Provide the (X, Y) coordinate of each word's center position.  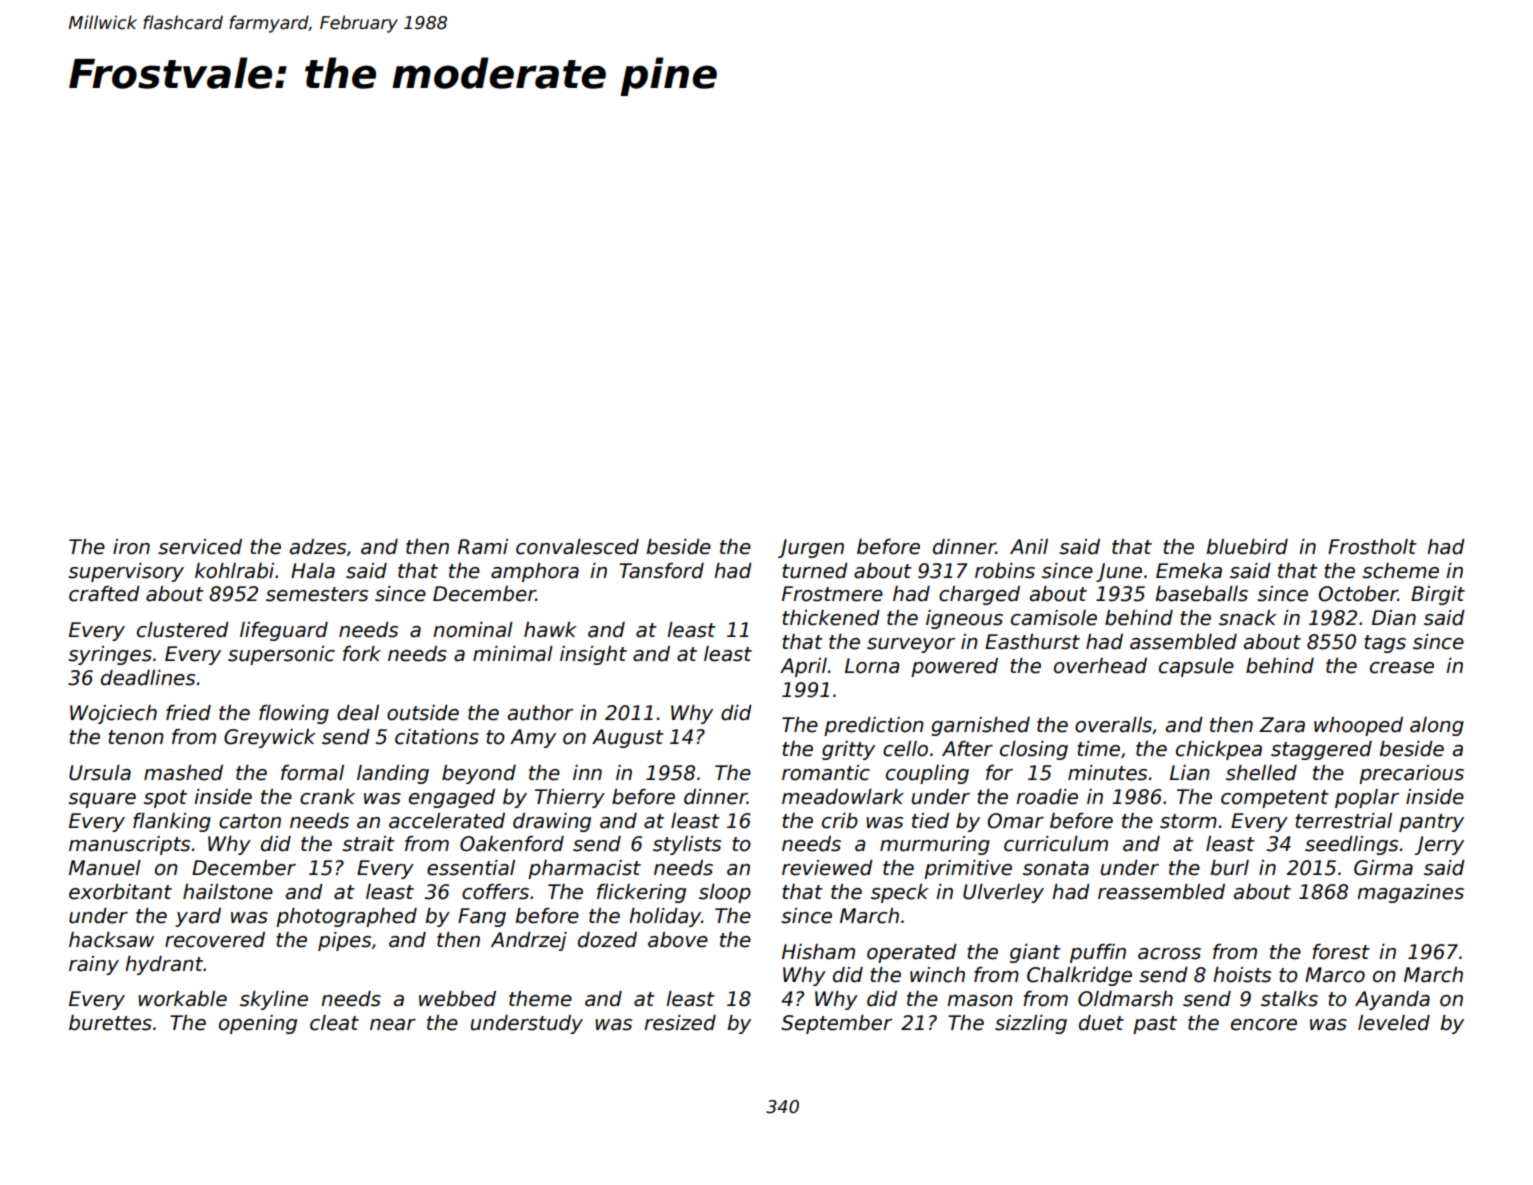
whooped (1358, 726)
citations (437, 737)
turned (815, 571)
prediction (874, 726)
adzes (317, 547)
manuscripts (129, 845)
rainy (94, 965)
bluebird (1247, 547)
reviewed (827, 868)
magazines (1410, 893)
